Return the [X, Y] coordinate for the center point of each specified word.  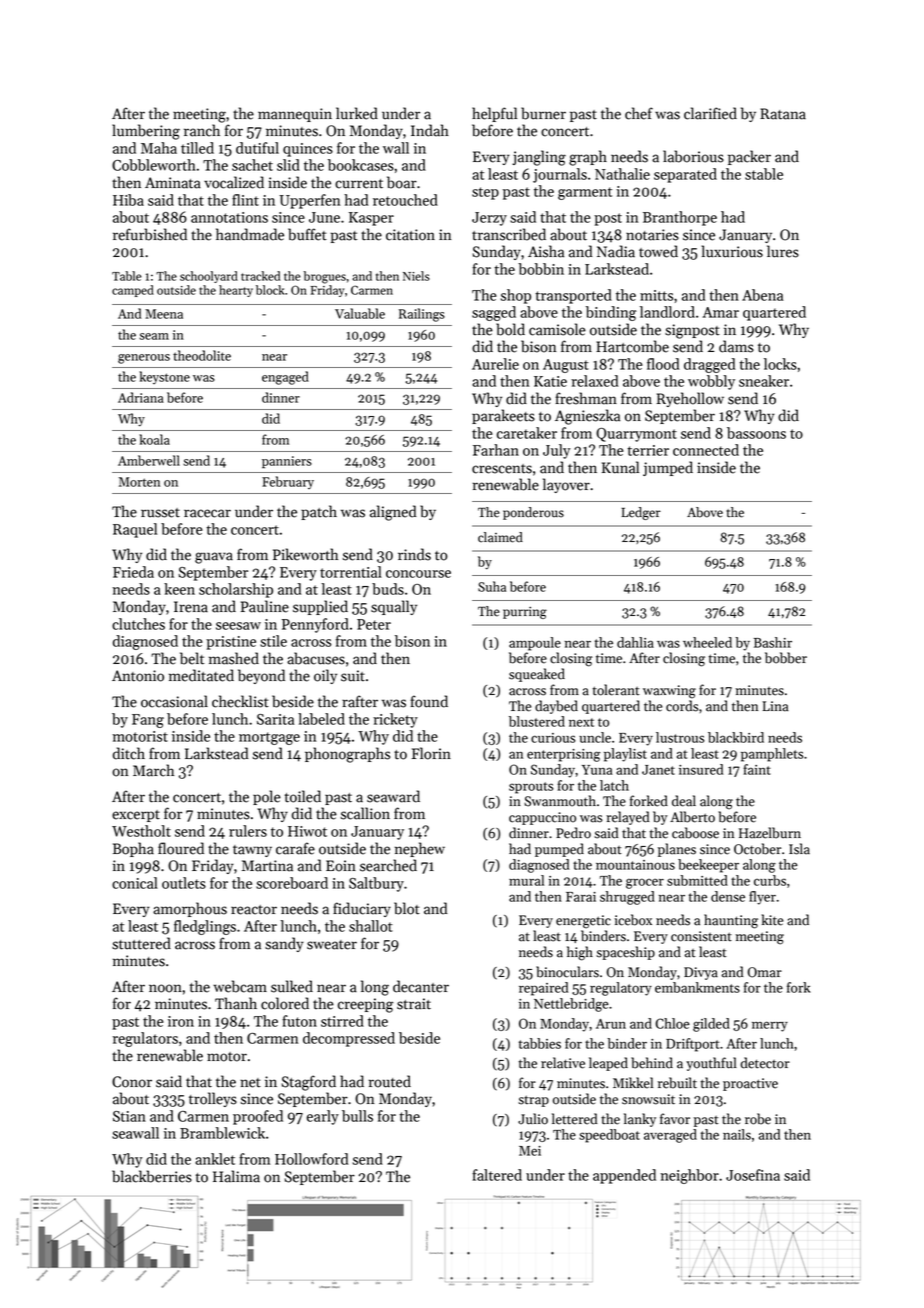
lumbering [146, 132]
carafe [295, 848]
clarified [710, 113]
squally [394, 607]
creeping [365, 1005]
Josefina [753, 1175]
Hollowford [311, 1159]
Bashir [773, 642]
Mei [530, 1151]
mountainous [635, 865]
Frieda [133, 572]
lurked [357, 113]
